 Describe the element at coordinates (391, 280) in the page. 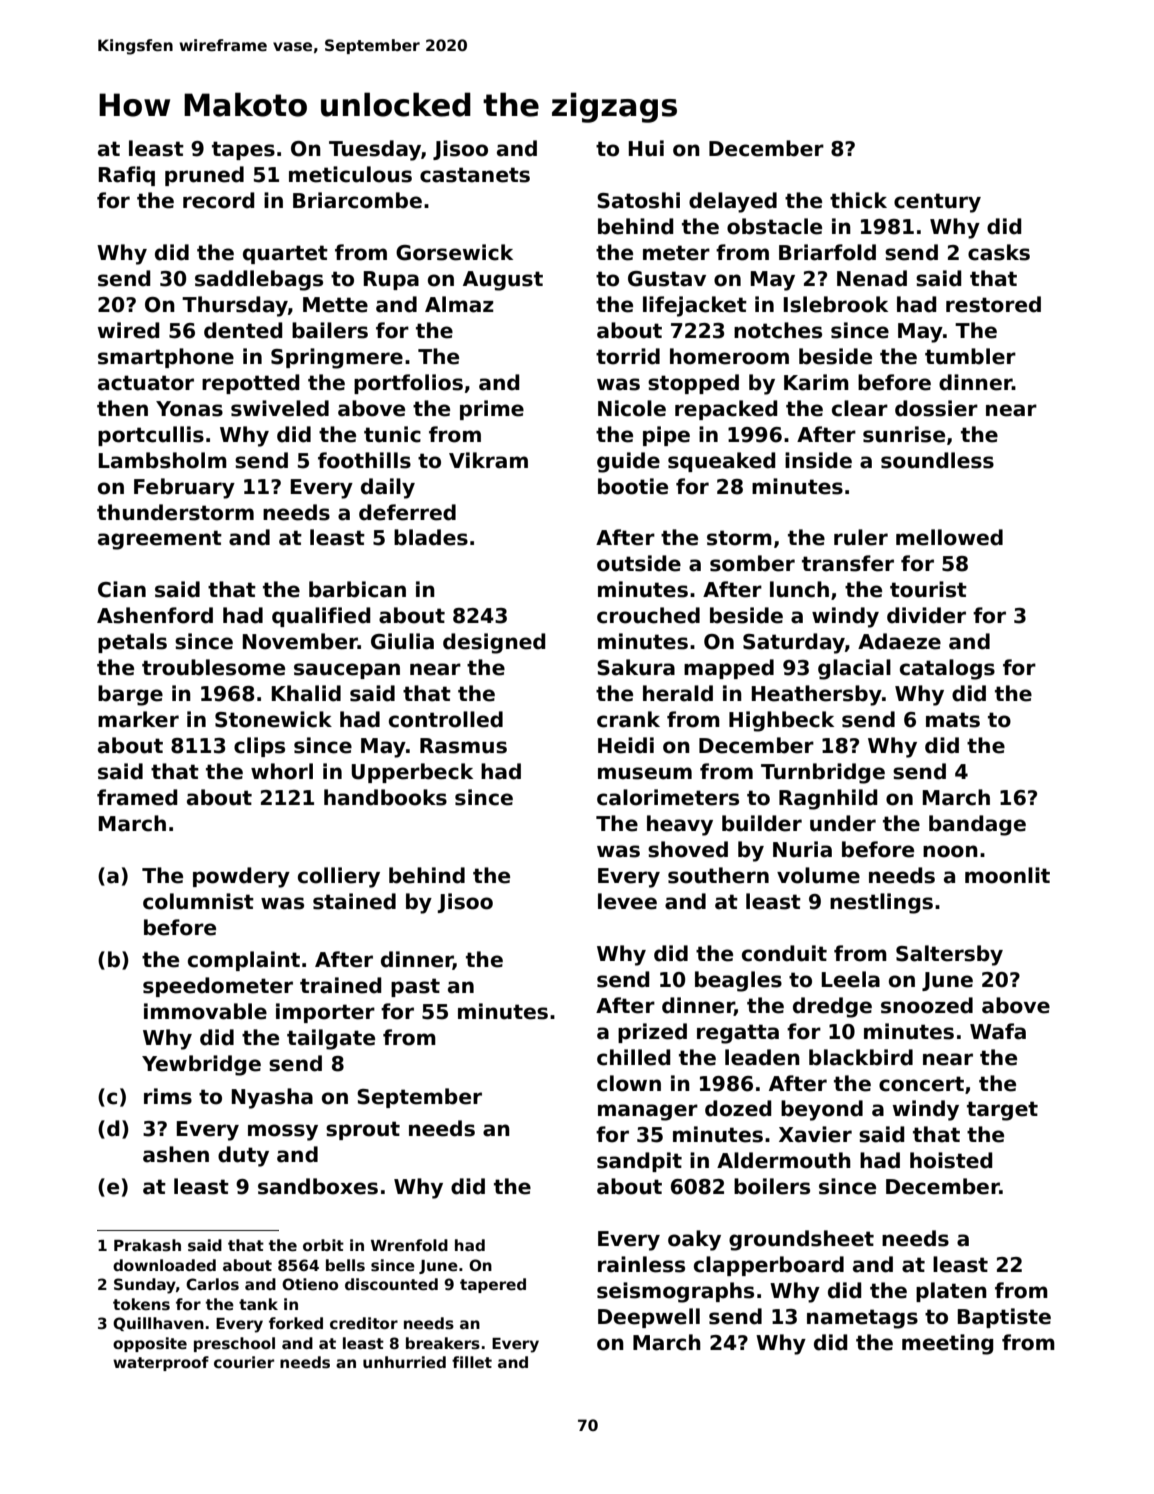

I see `Rupa` at that location.
